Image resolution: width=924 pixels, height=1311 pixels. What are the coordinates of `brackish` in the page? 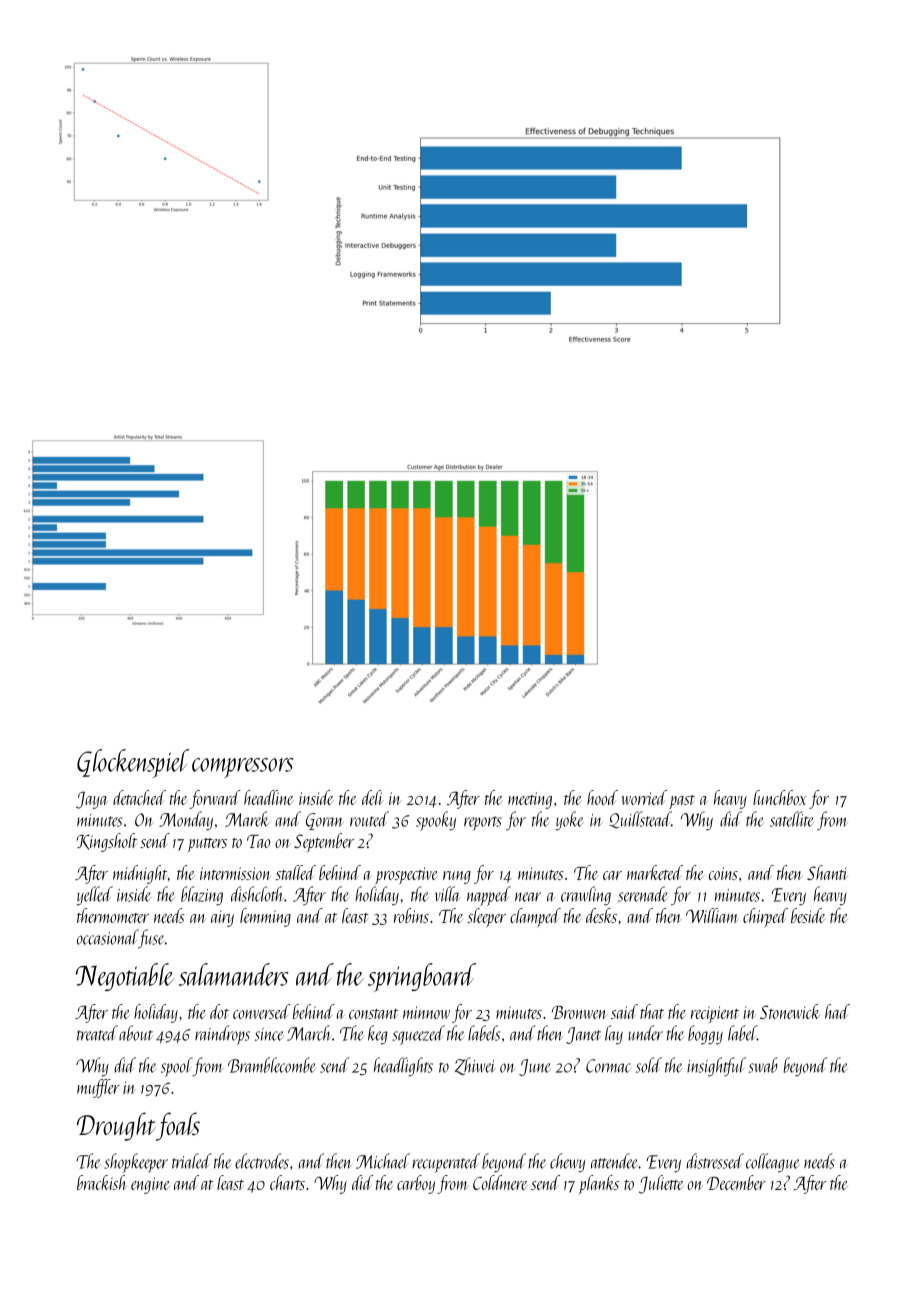 It's located at (102, 1182).
